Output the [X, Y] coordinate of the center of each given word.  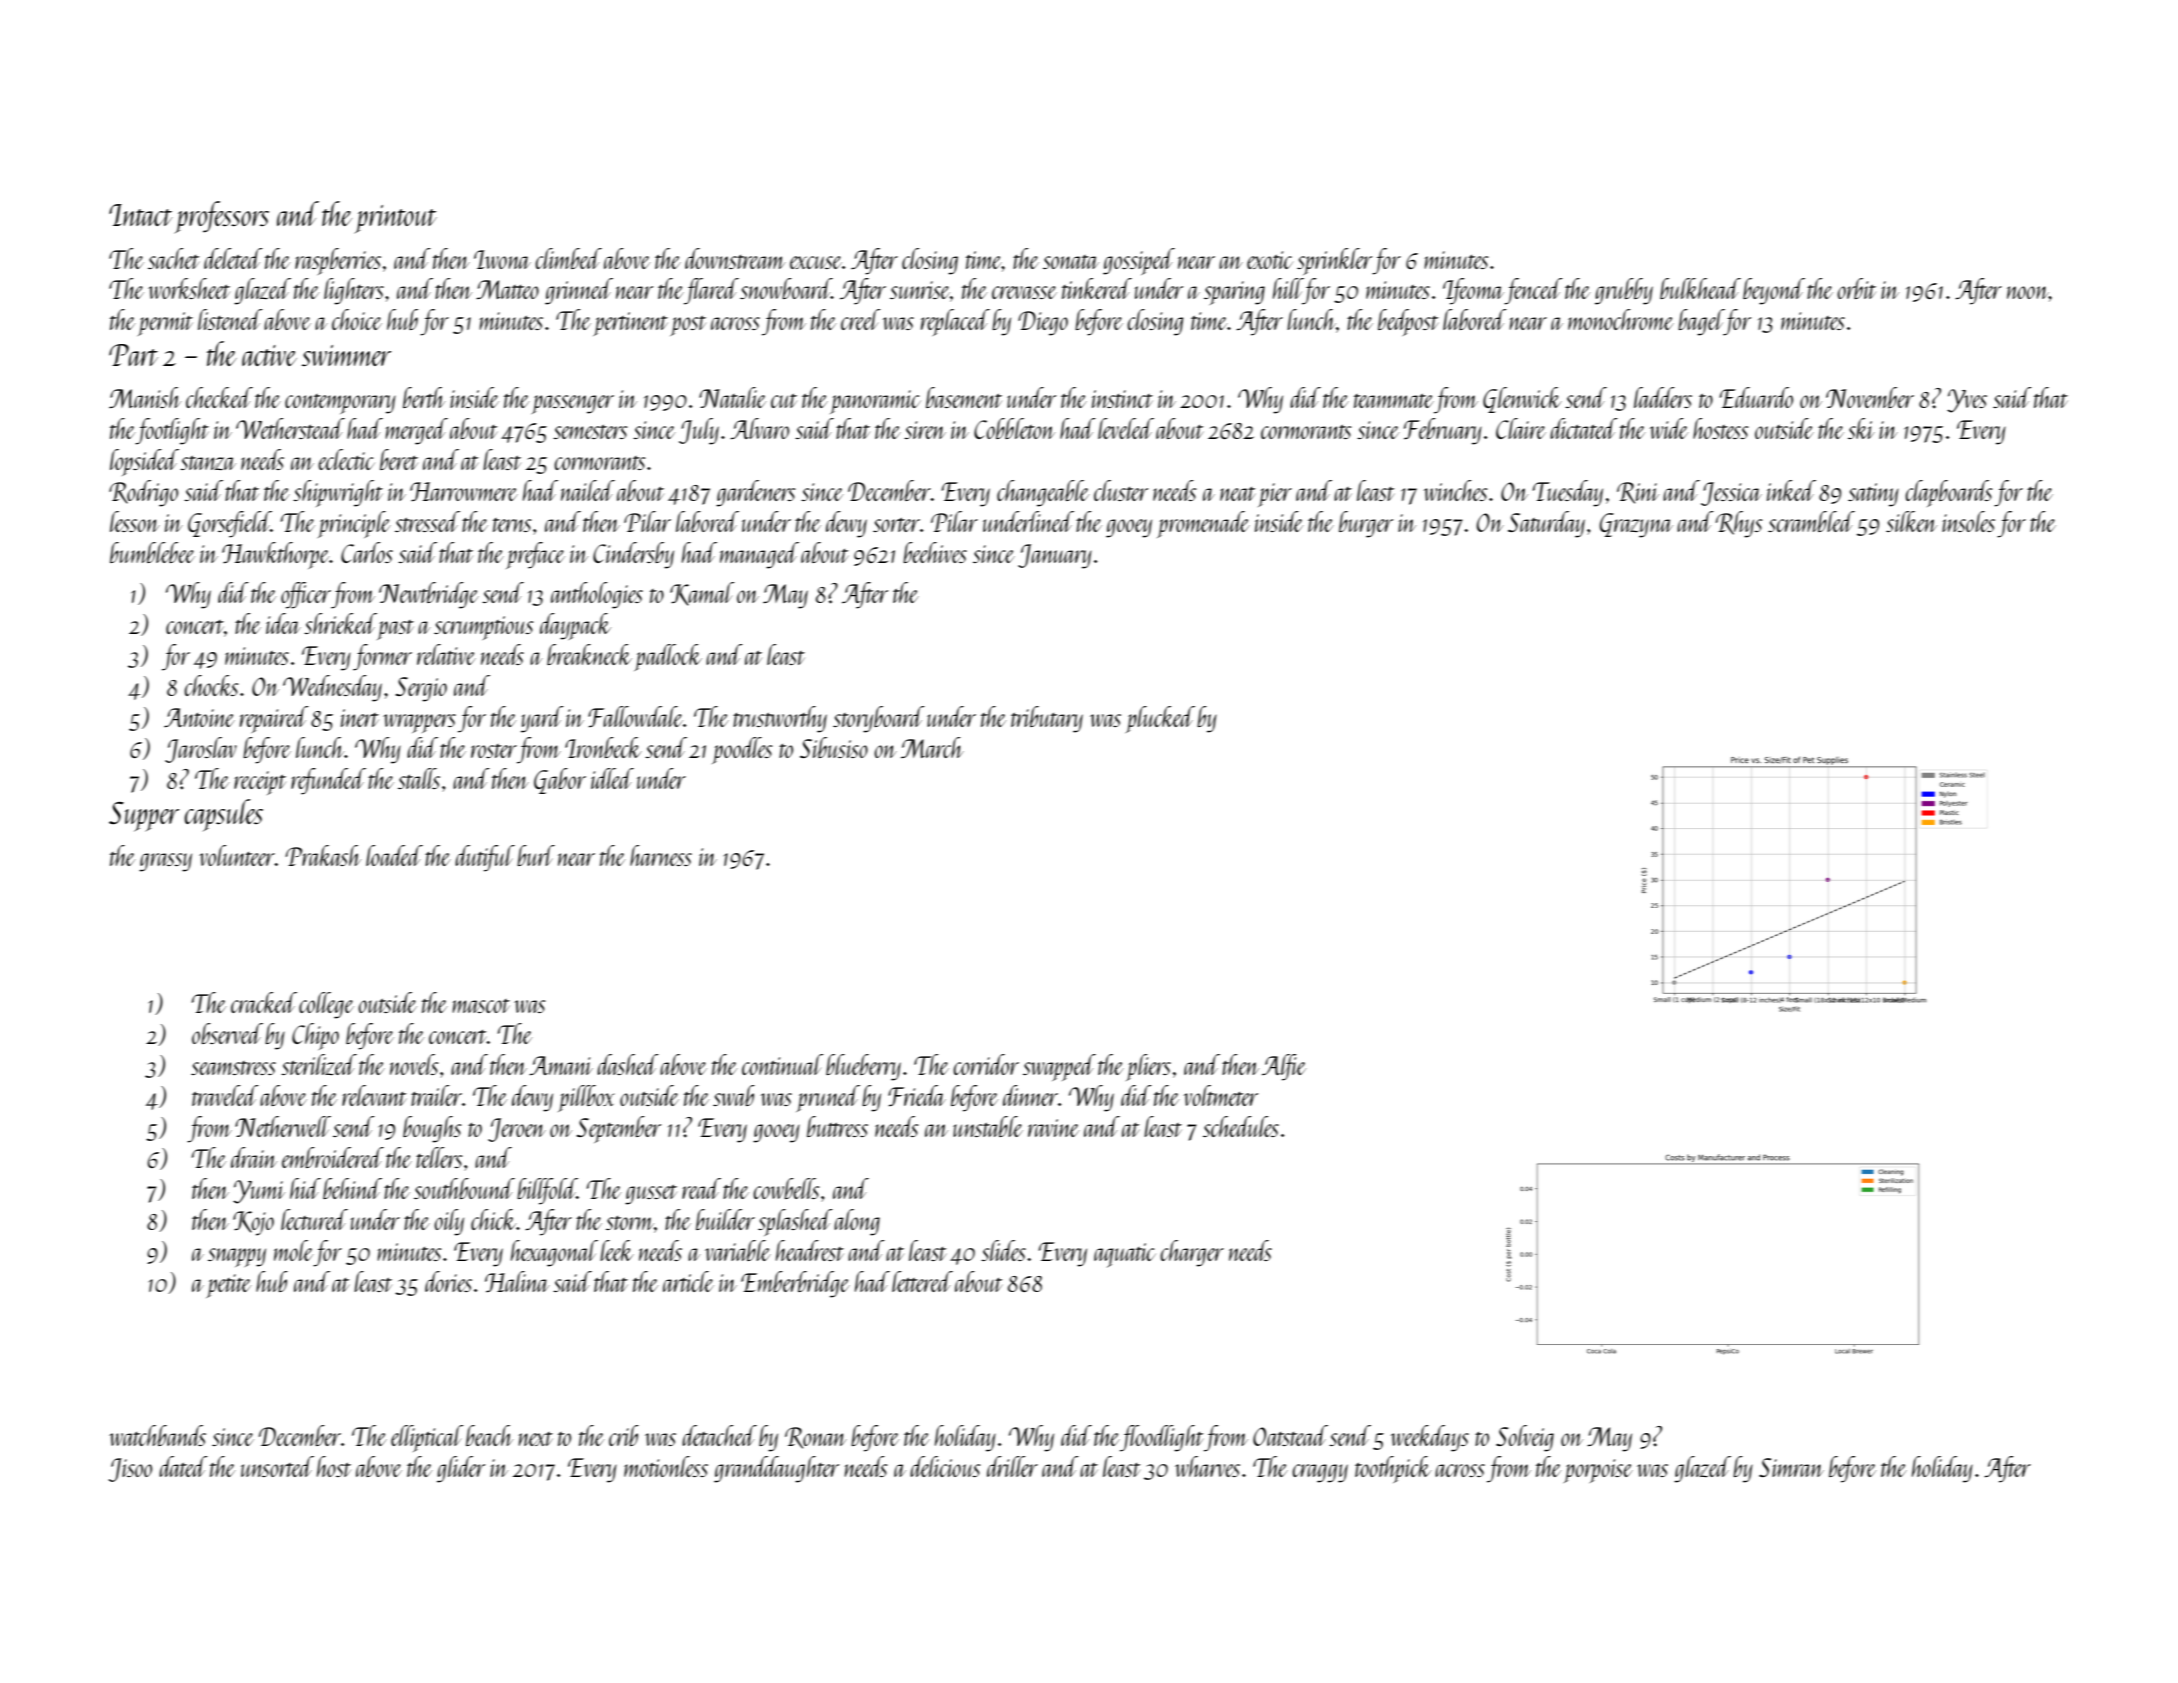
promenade [1203, 524]
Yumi [259, 1192]
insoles [1968, 521]
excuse [816, 262]
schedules [1241, 1126]
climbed [568, 258]
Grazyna [1636, 525]
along [857, 1222]
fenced [1533, 291]
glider [461, 1469]
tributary [1047, 719]
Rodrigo [143, 493]
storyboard [879, 719]
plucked [1160, 719]
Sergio [421, 689]
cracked [264, 1002]
